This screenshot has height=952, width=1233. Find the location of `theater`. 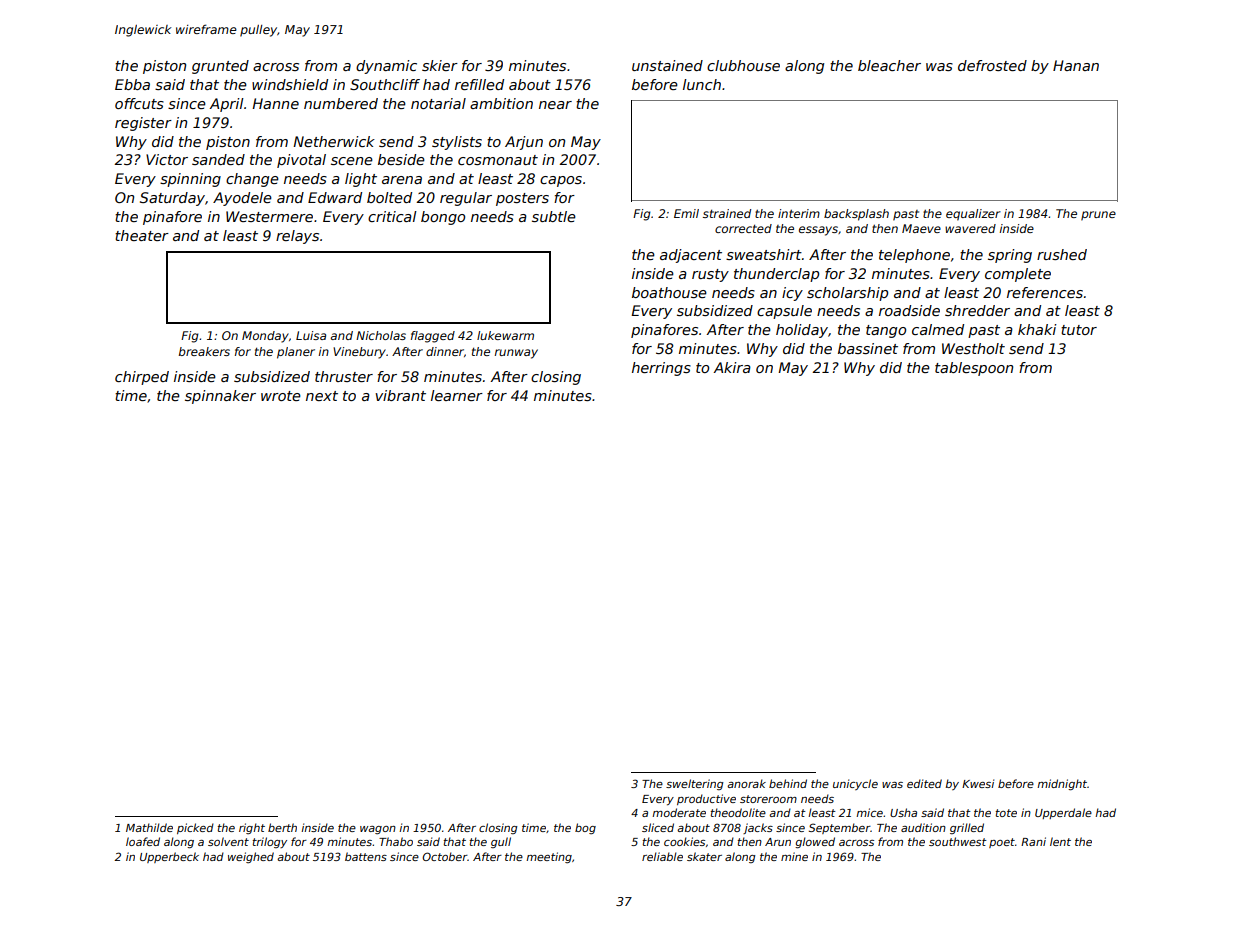

theater is located at coordinates (142, 235).
